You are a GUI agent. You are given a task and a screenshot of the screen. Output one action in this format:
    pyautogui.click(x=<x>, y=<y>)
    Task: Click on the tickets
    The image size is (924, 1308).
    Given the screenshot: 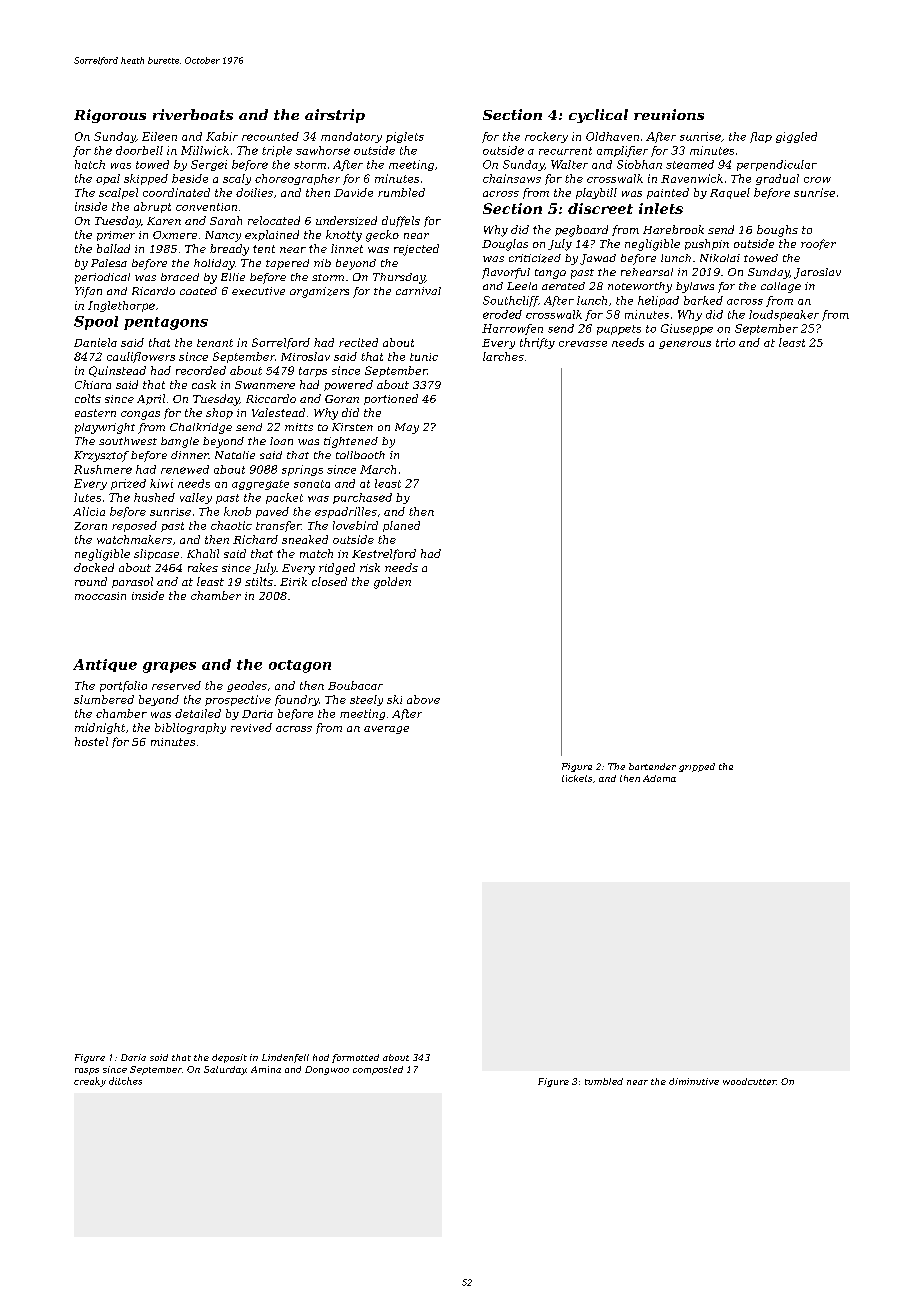 What is the action you would take?
    pyautogui.click(x=577, y=778)
